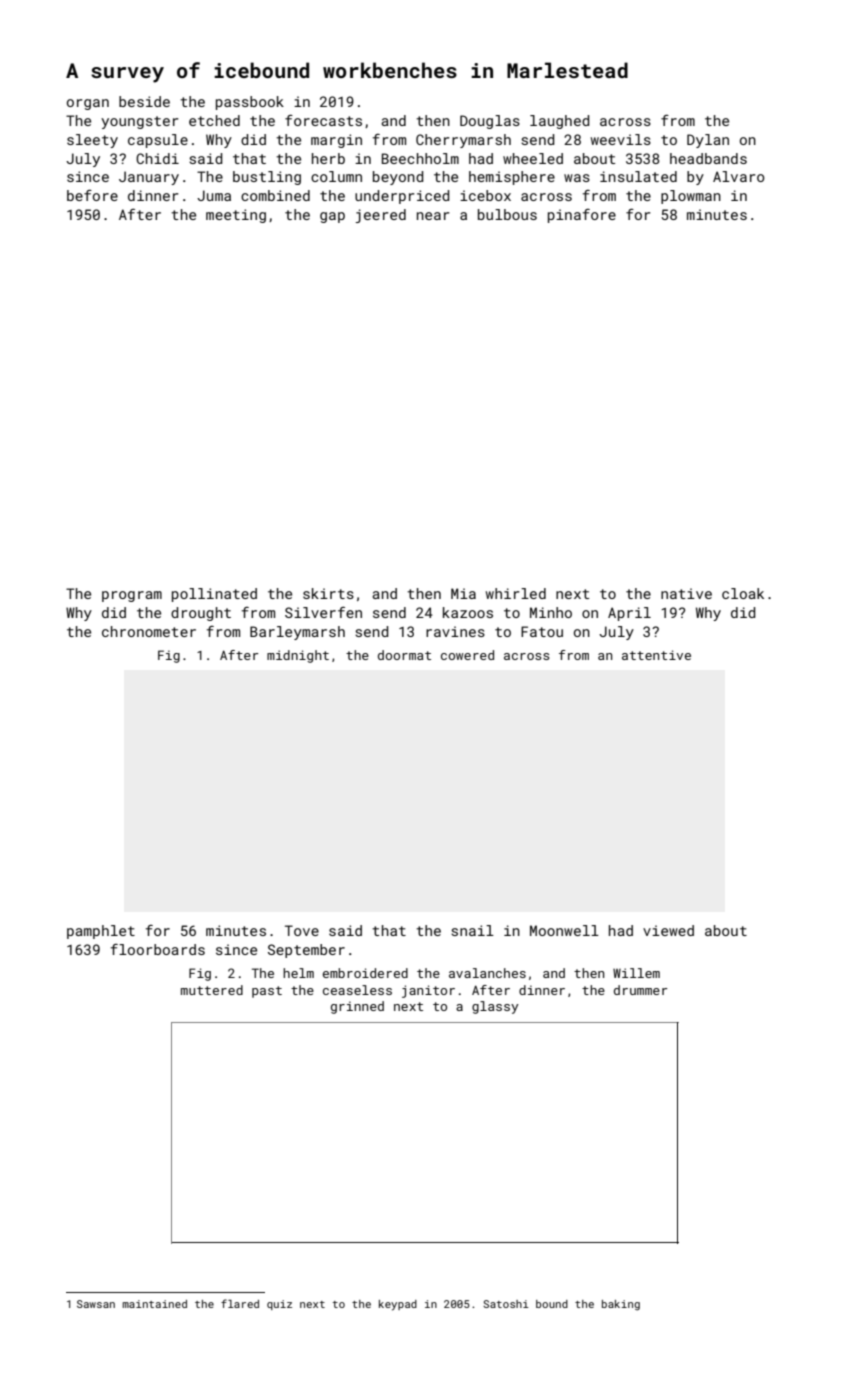 This page has width=849, height=1400. Describe the element at coordinates (398, 1305) in the page. I see `keypad` at that location.
